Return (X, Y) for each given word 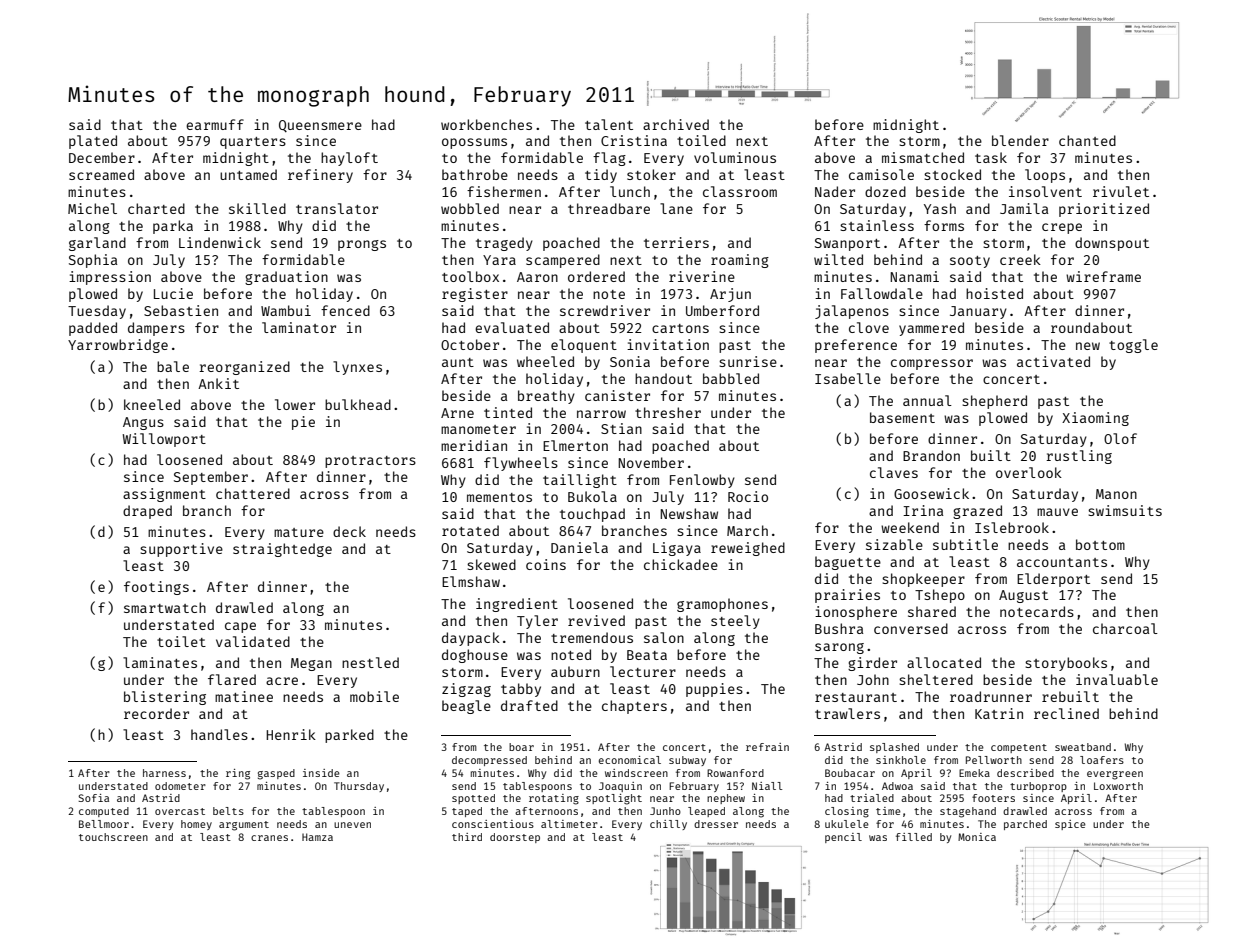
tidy (601, 176)
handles (219, 734)
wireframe (1103, 276)
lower (295, 404)
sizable (894, 544)
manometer (478, 429)
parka (173, 227)
